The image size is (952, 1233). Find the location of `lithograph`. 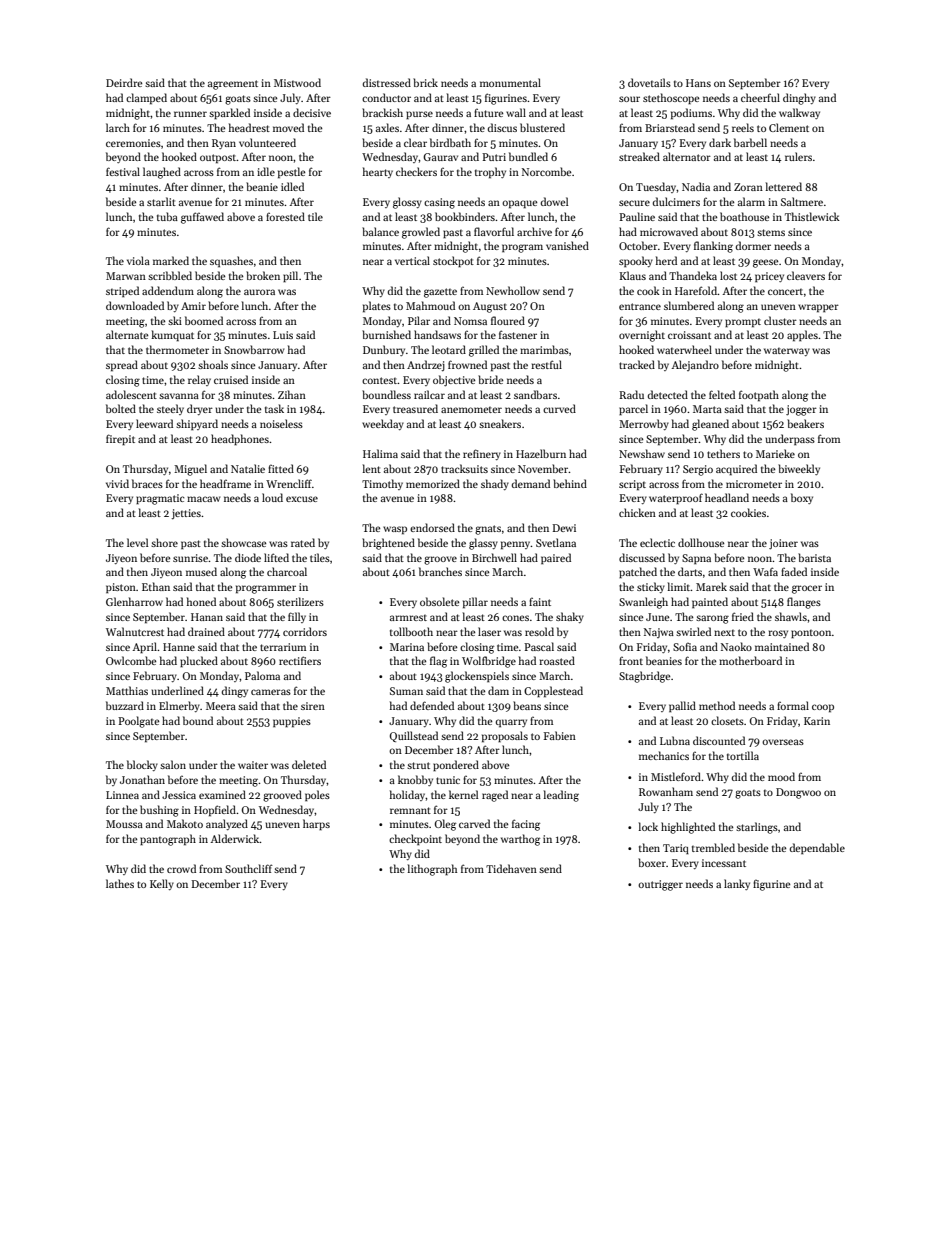

lithograph is located at coordinates (432, 870).
